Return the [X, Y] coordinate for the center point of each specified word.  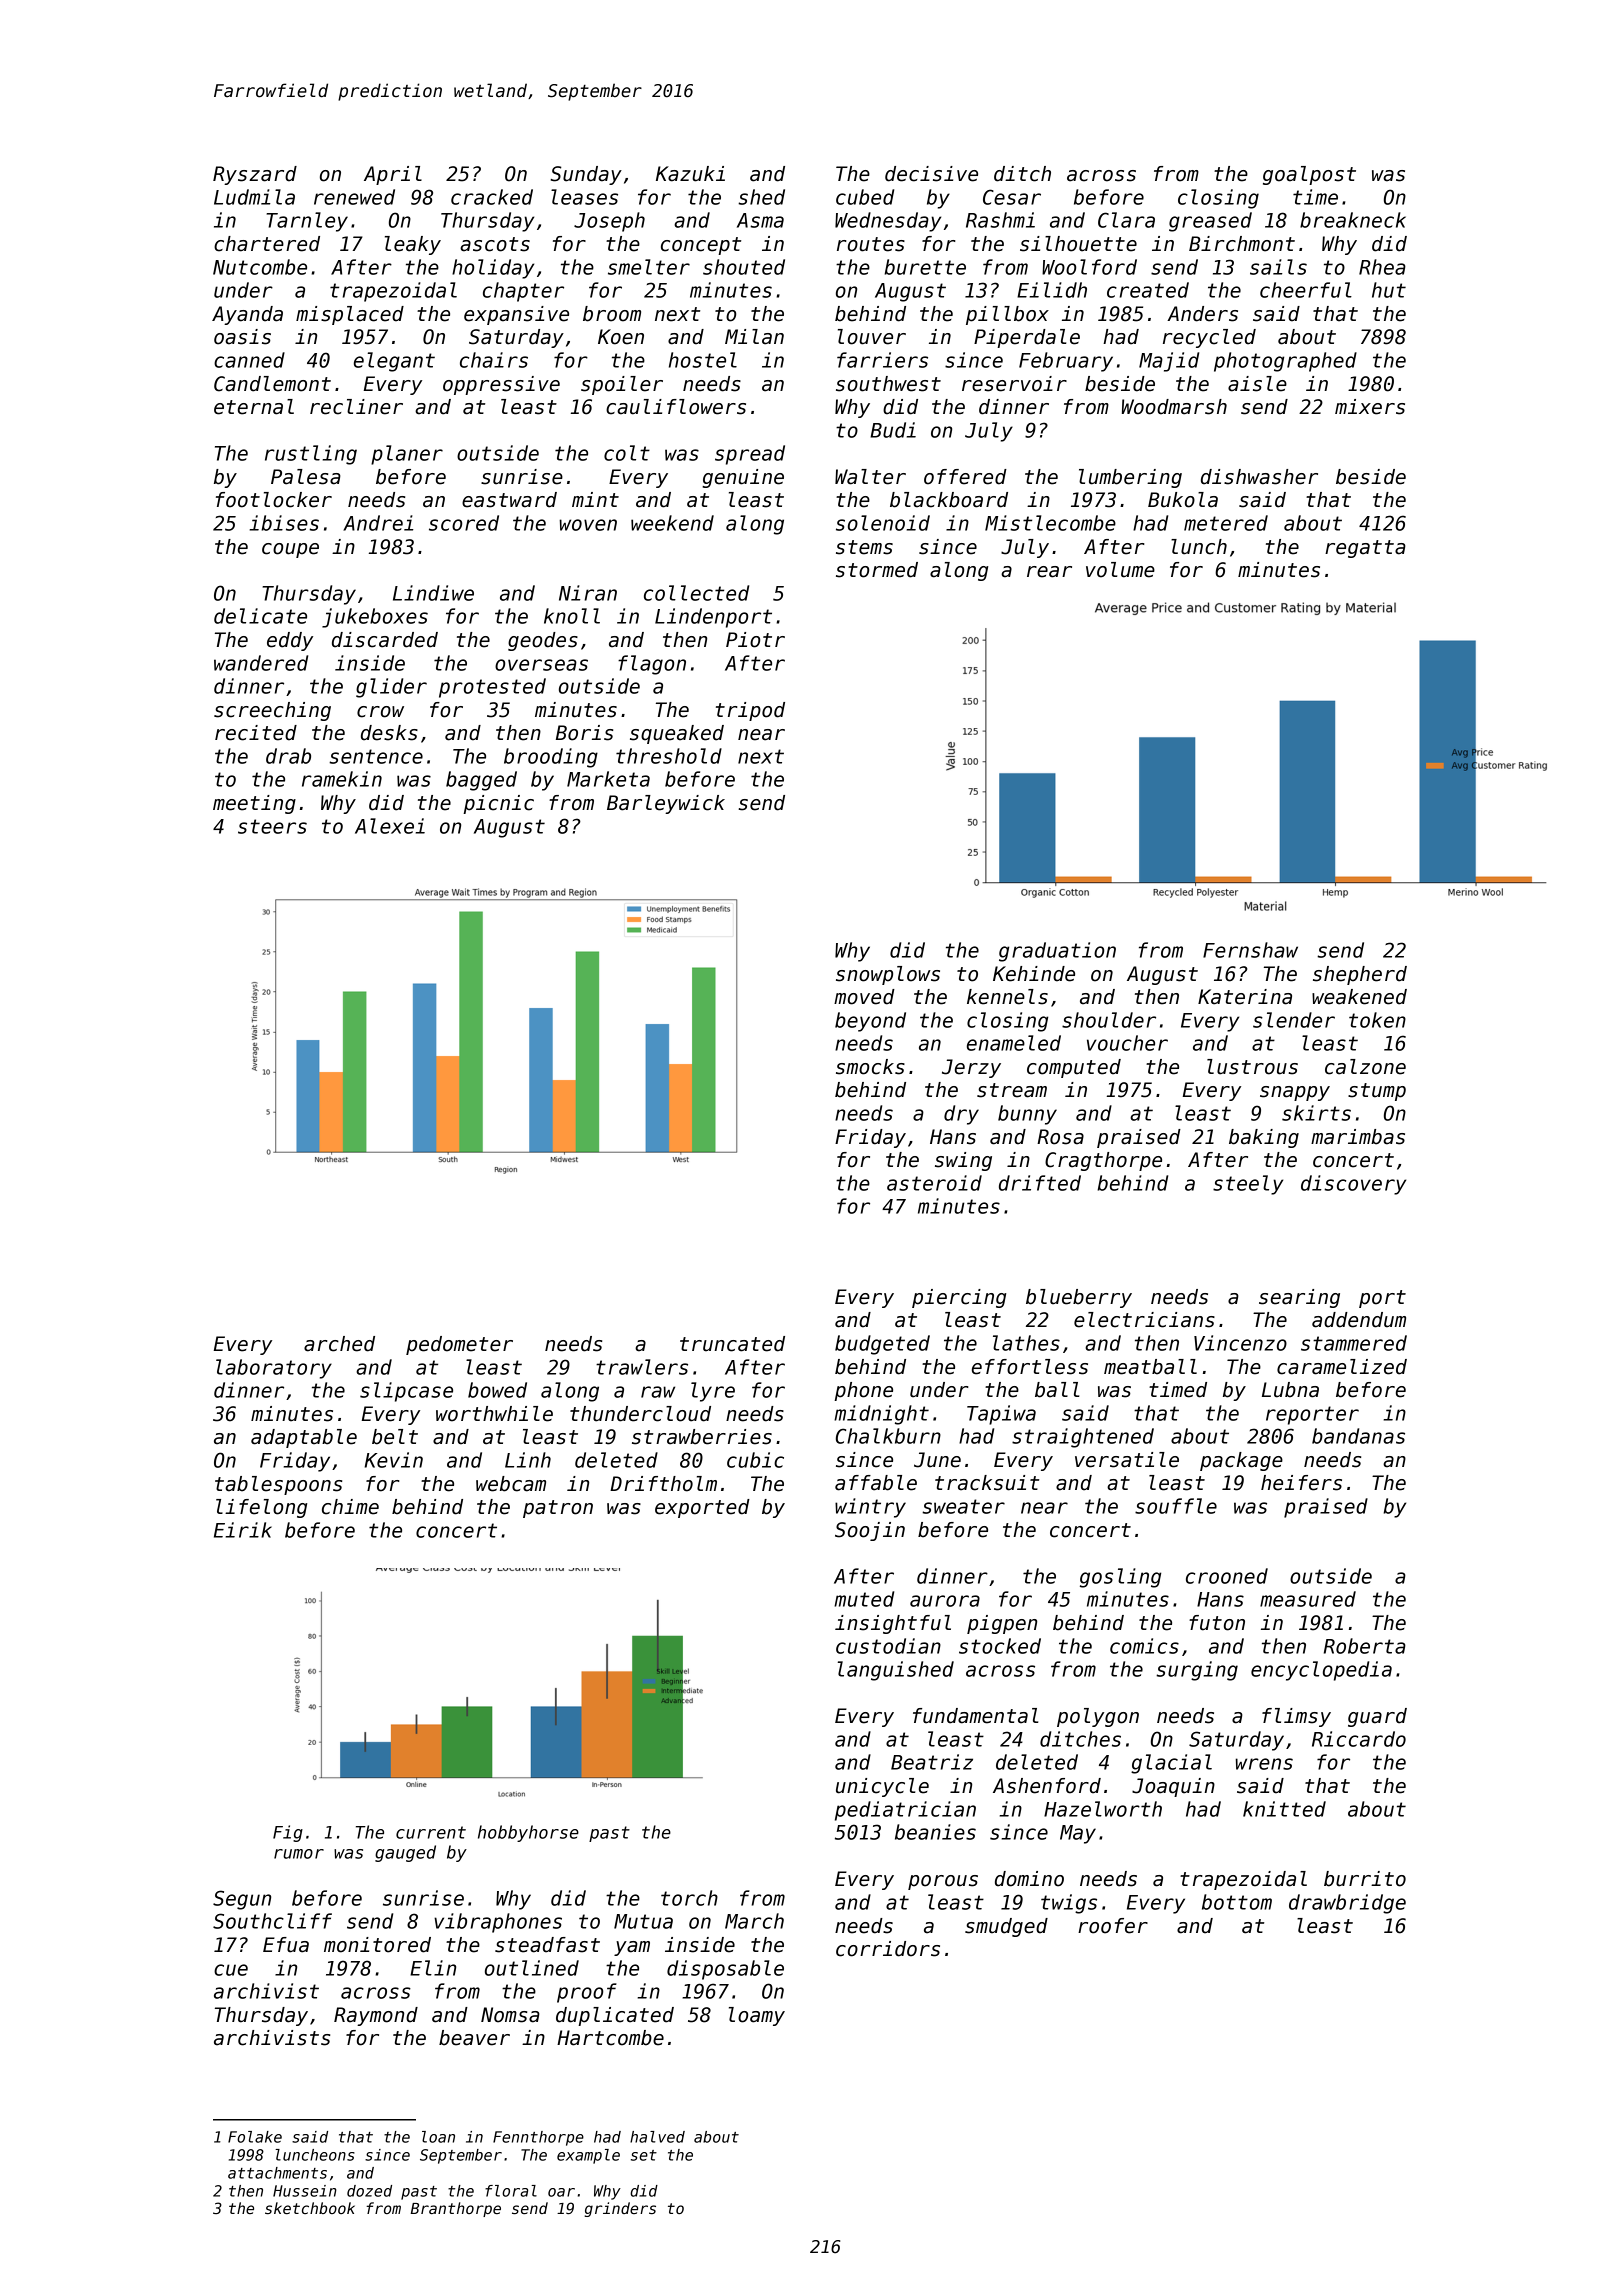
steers [272, 826]
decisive [931, 174]
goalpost [1309, 175]
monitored [377, 1945]
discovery [1353, 1185]
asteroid [934, 1183]
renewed [354, 197]
